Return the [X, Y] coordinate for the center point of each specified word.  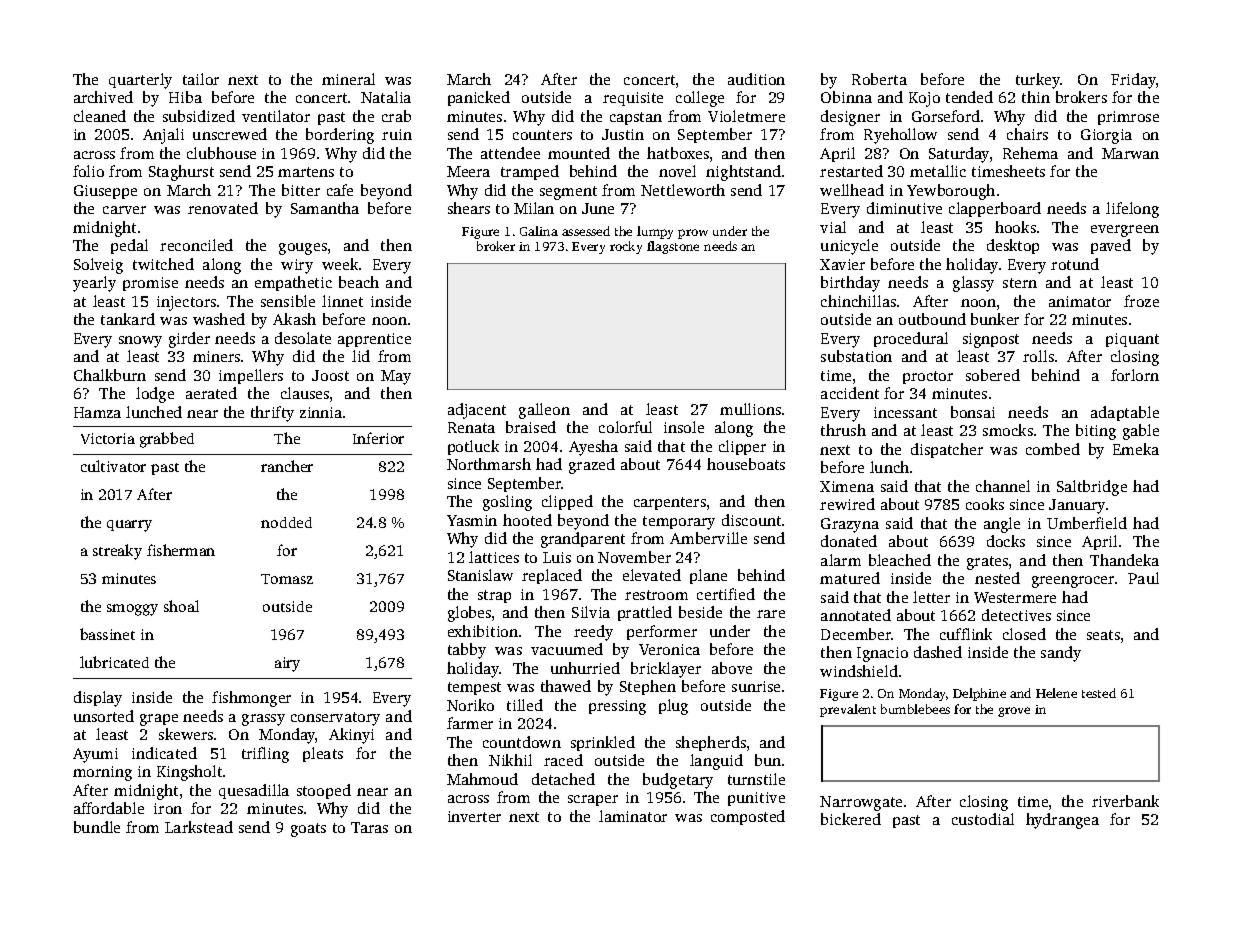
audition [756, 79]
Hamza [97, 412]
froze [1141, 301]
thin [1036, 97]
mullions [750, 409]
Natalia [386, 97]
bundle [97, 827]
